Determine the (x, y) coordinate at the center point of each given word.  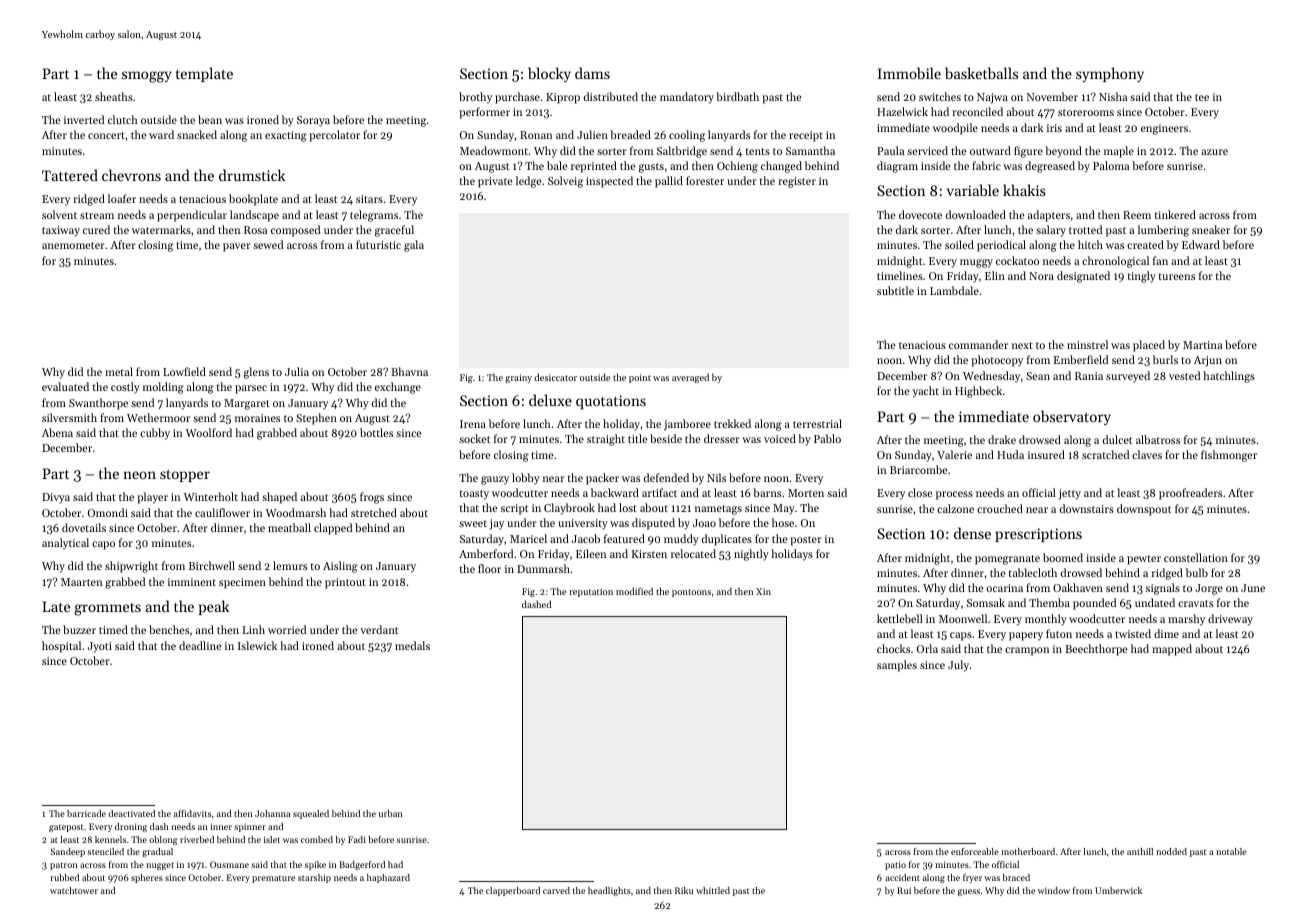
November (1052, 96)
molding (163, 388)
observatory (1072, 417)
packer (602, 479)
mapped (1172, 650)
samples (897, 666)
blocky (549, 74)
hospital (61, 647)
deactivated (131, 813)
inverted (84, 119)
